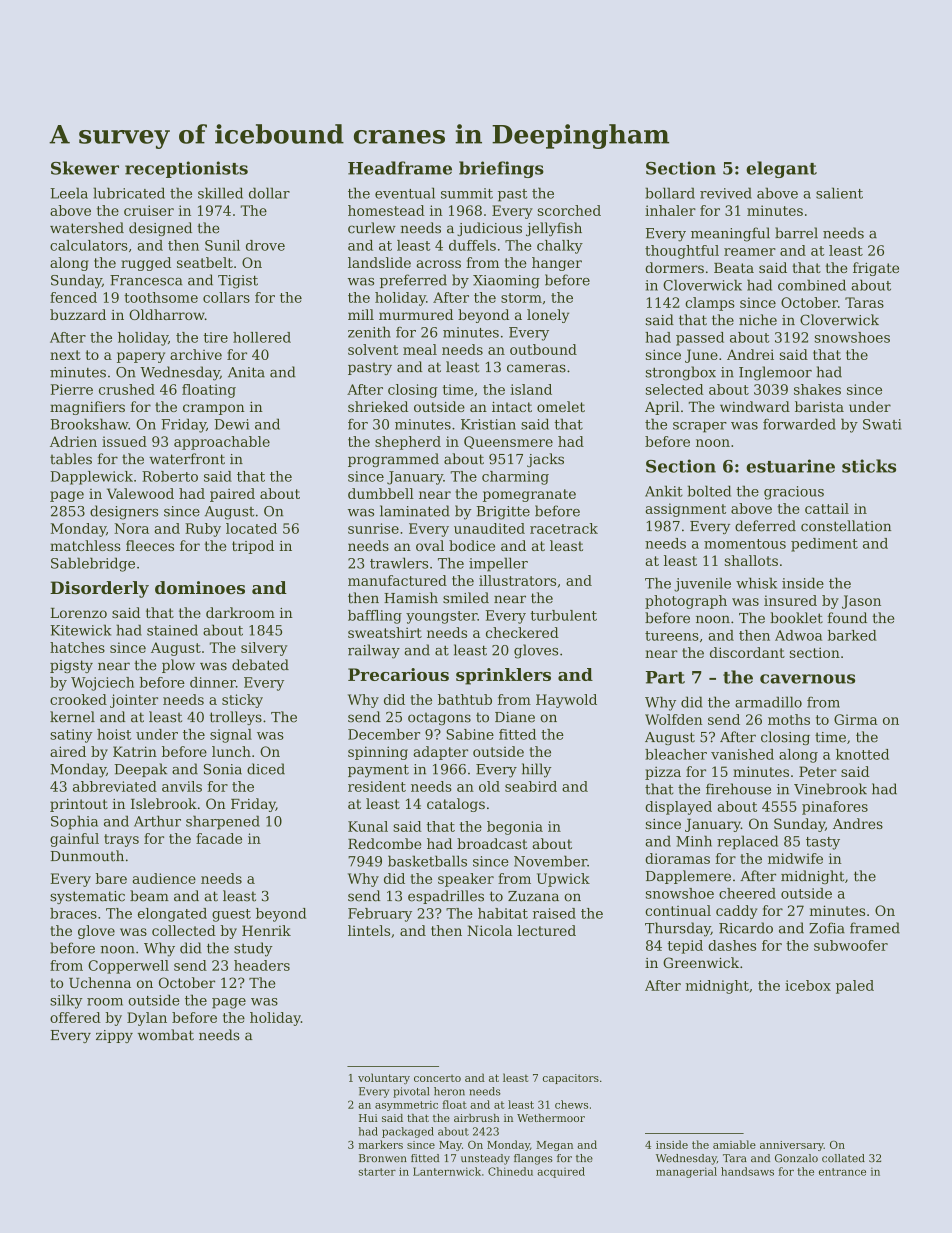  Describe the element at coordinates (510, 1171) in the image. I see `Chinedu` at that location.
